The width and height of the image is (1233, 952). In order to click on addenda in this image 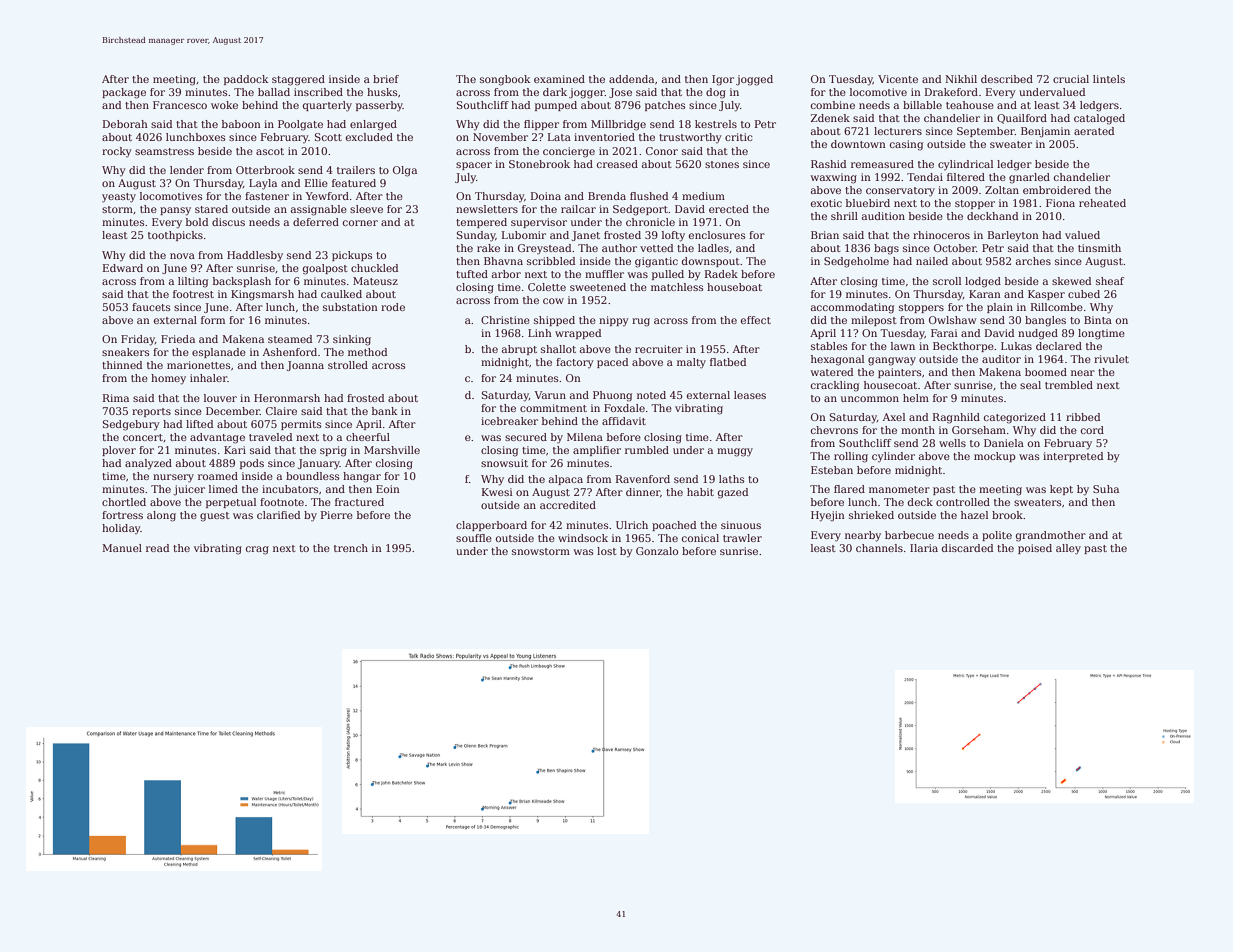, I will do `click(631, 79)`.
